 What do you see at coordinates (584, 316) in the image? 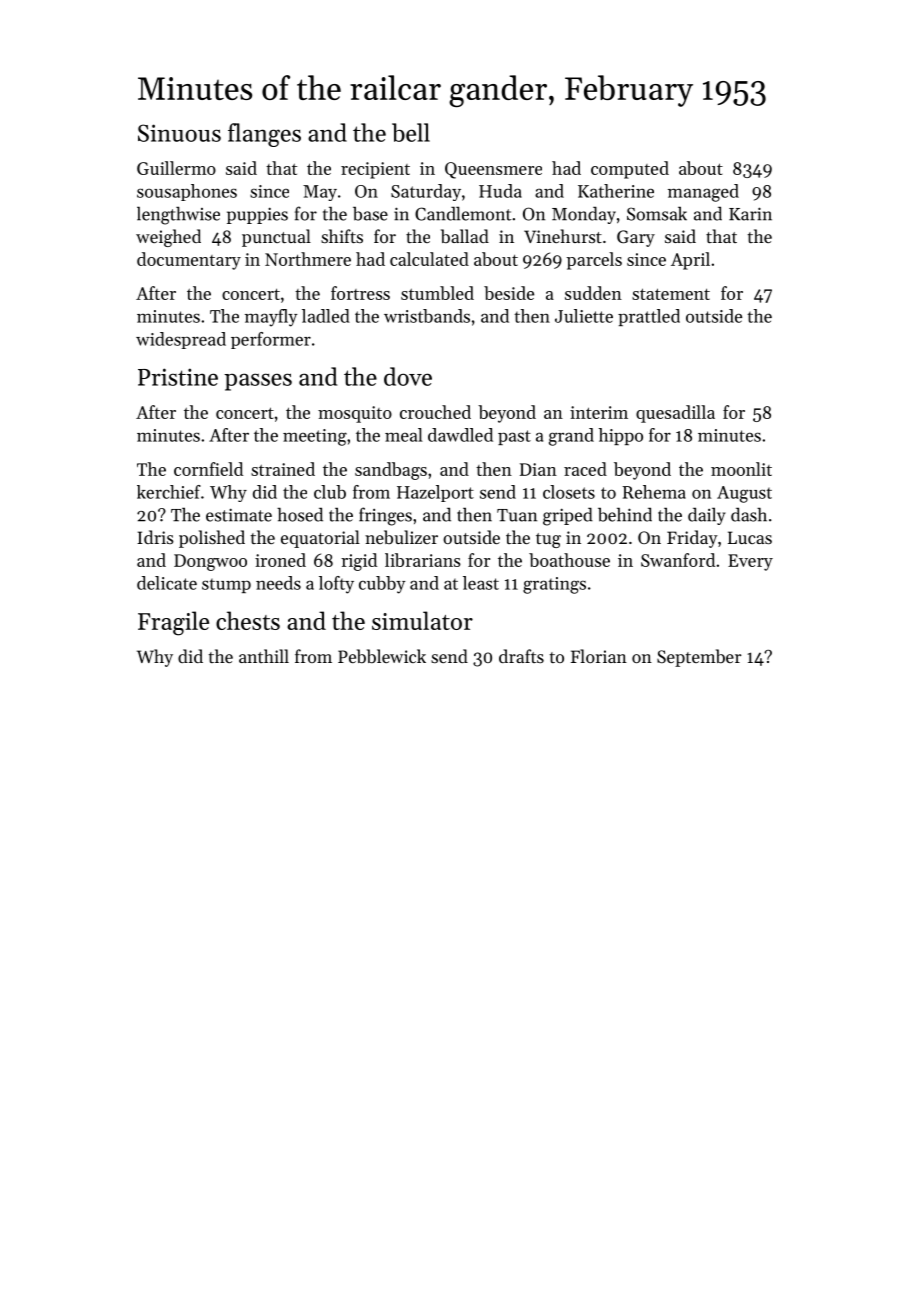
I see `Juliette` at bounding box center [584, 316].
